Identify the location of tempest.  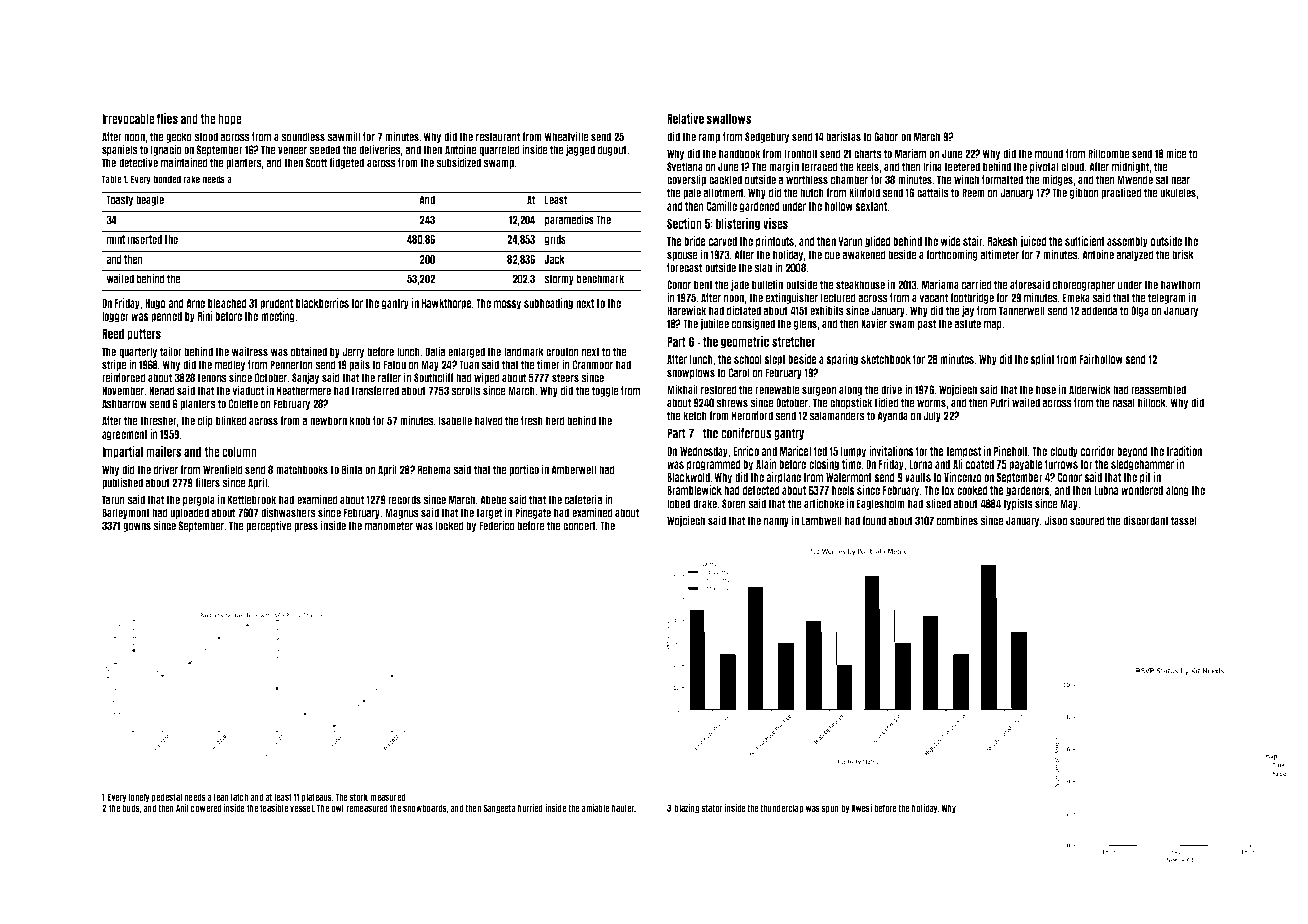
(963, 452).
